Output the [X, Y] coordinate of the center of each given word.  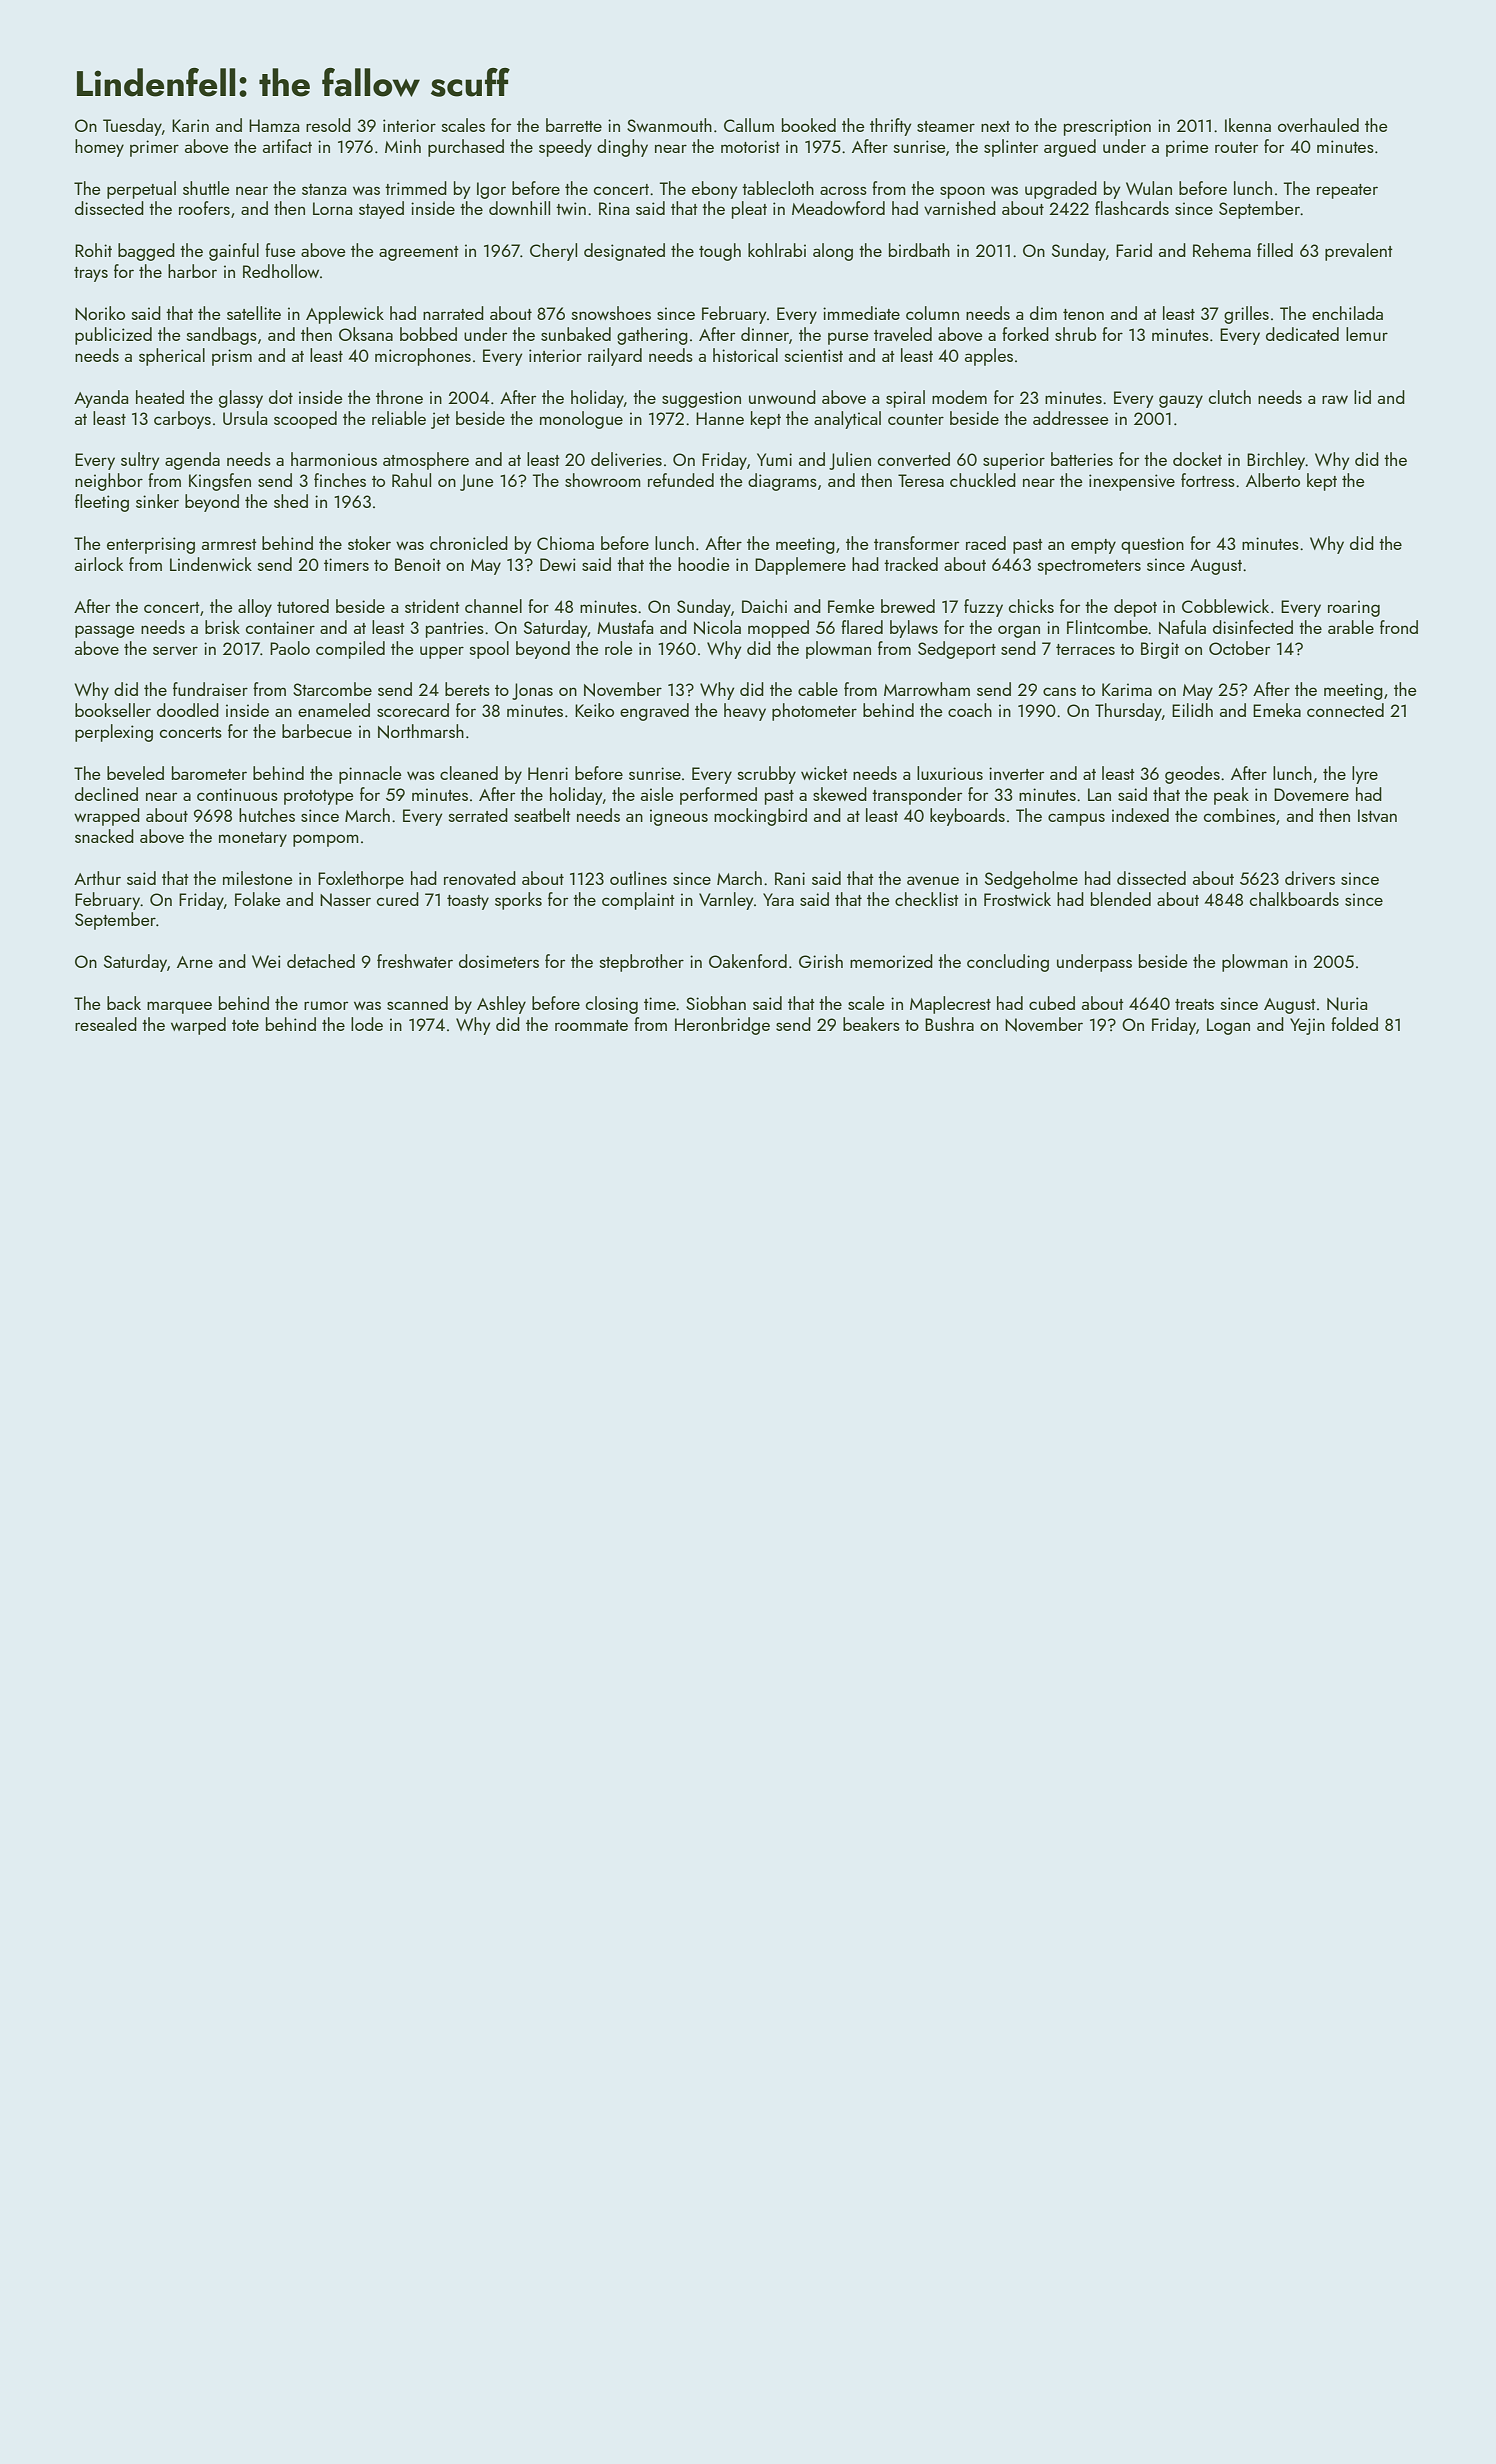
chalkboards [1294, 899]
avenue [933, 880]
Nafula [1182, 627]
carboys [182, 420]
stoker [369, 543]
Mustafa [625, 627]
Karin [190, 125]
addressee [1071, 418]
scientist [814, 355]
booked [809, 125]
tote [245, 1025]
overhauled [1318, 125]
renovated [480, 878]
